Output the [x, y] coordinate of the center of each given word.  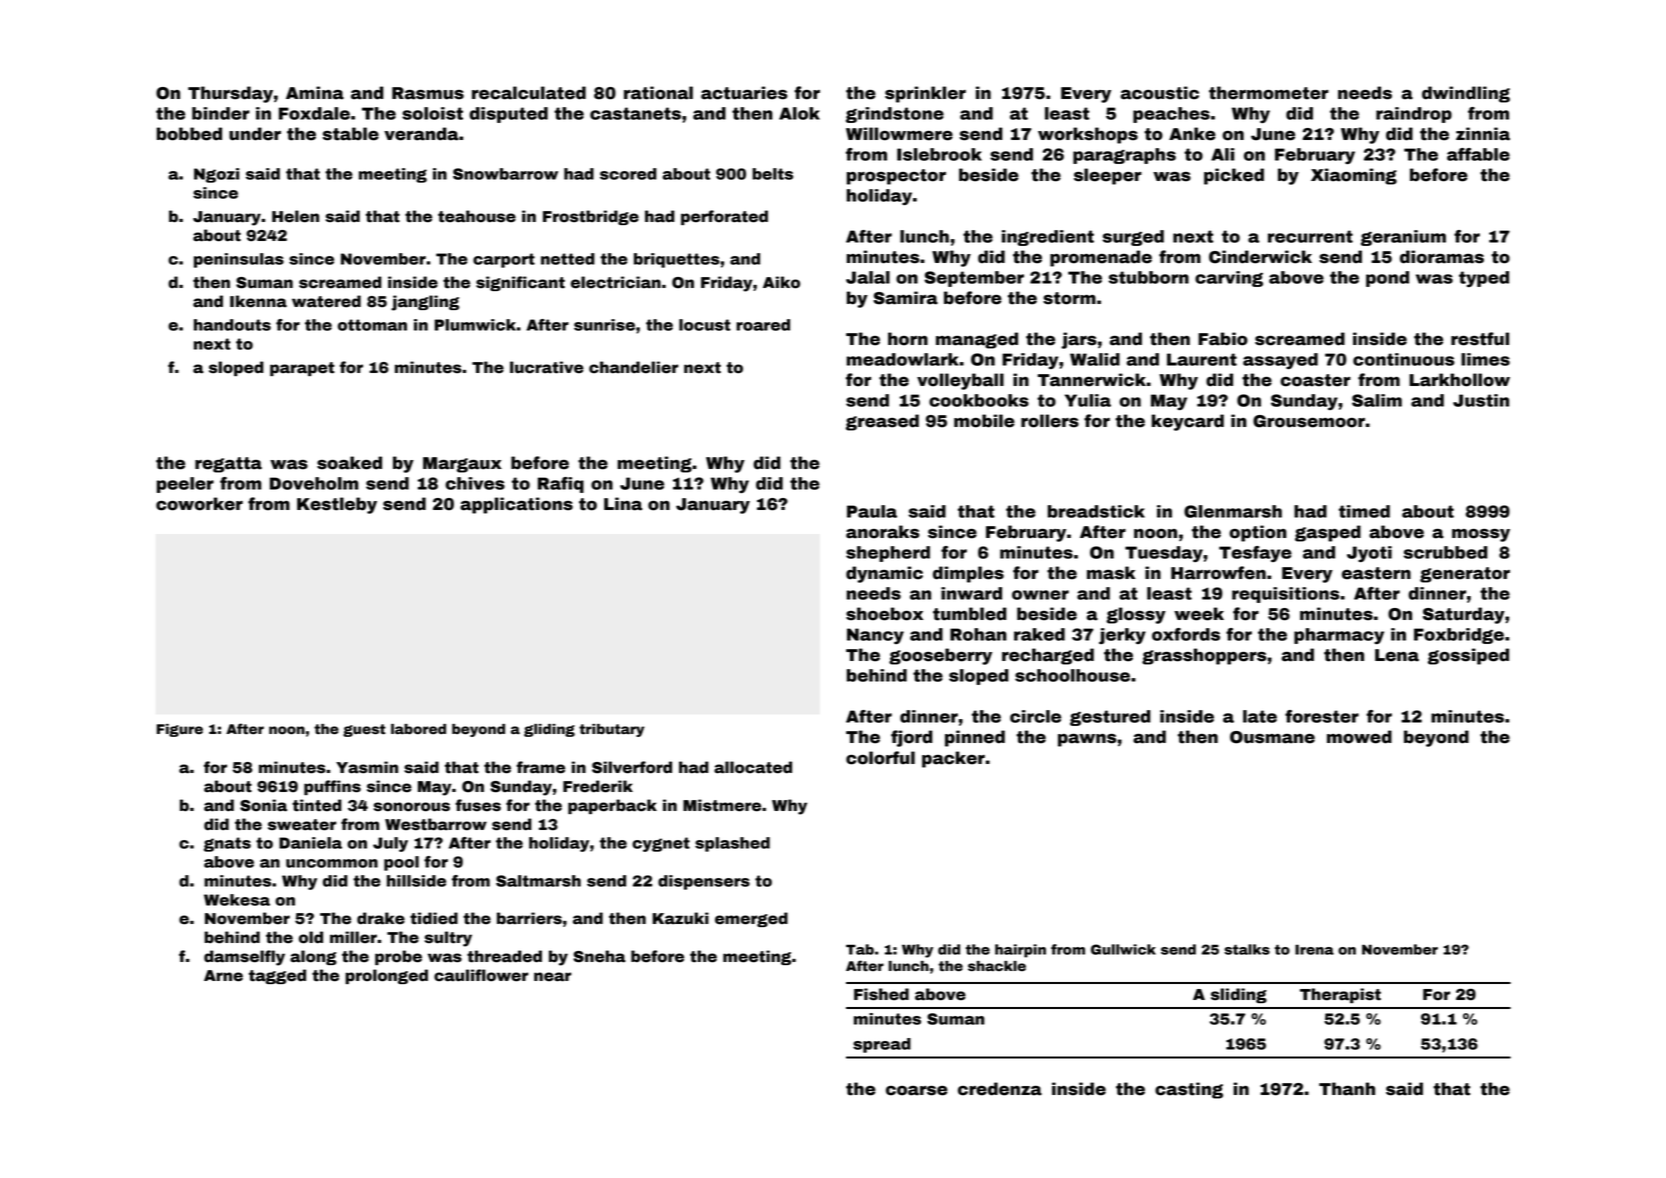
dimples [968, 574]
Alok [799, 113]
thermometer [1269, 93]
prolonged [386, 976]
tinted [317, 805]
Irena [1314, 949]
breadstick [1096, 511]
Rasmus [428, 93]
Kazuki [681, 918]
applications [516, 505]
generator [1465, 575]
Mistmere [722, 805]
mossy [1481, 535]
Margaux [462, 465]
